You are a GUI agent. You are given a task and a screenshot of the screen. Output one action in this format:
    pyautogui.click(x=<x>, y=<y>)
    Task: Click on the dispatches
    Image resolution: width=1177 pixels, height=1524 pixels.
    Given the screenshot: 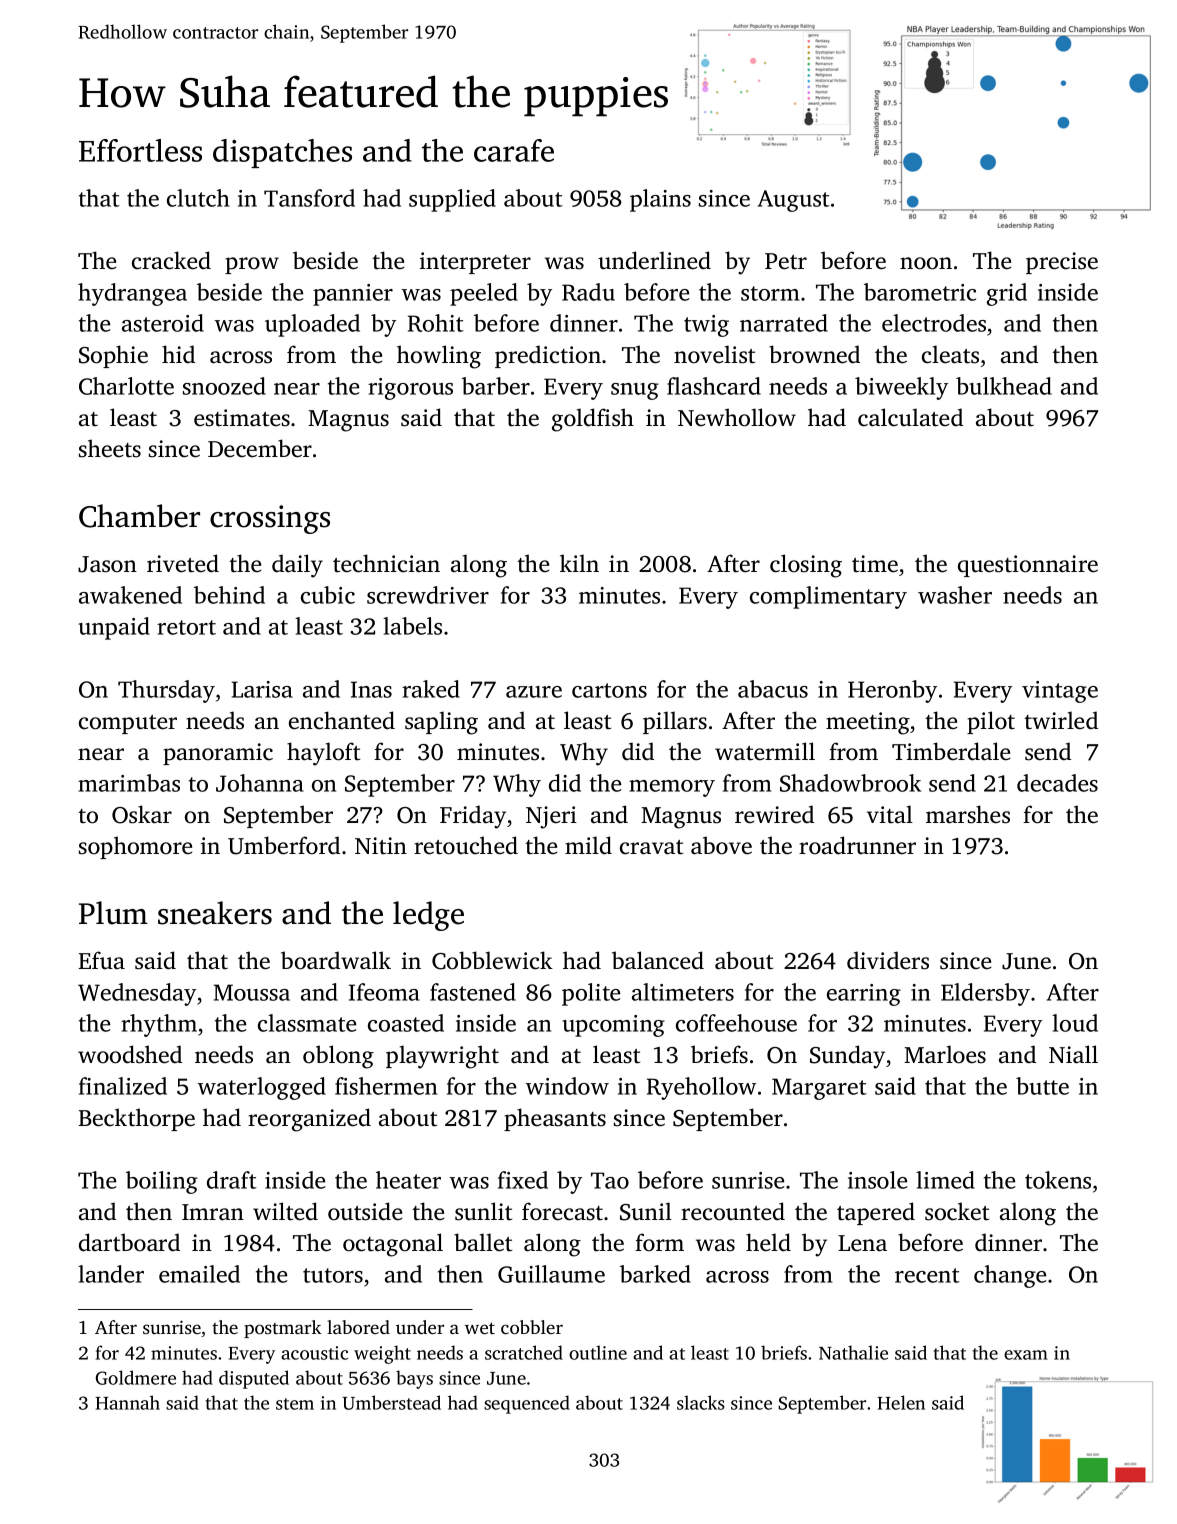 What is the action you would take?
    pyautogui.click(x=282, y=153)
